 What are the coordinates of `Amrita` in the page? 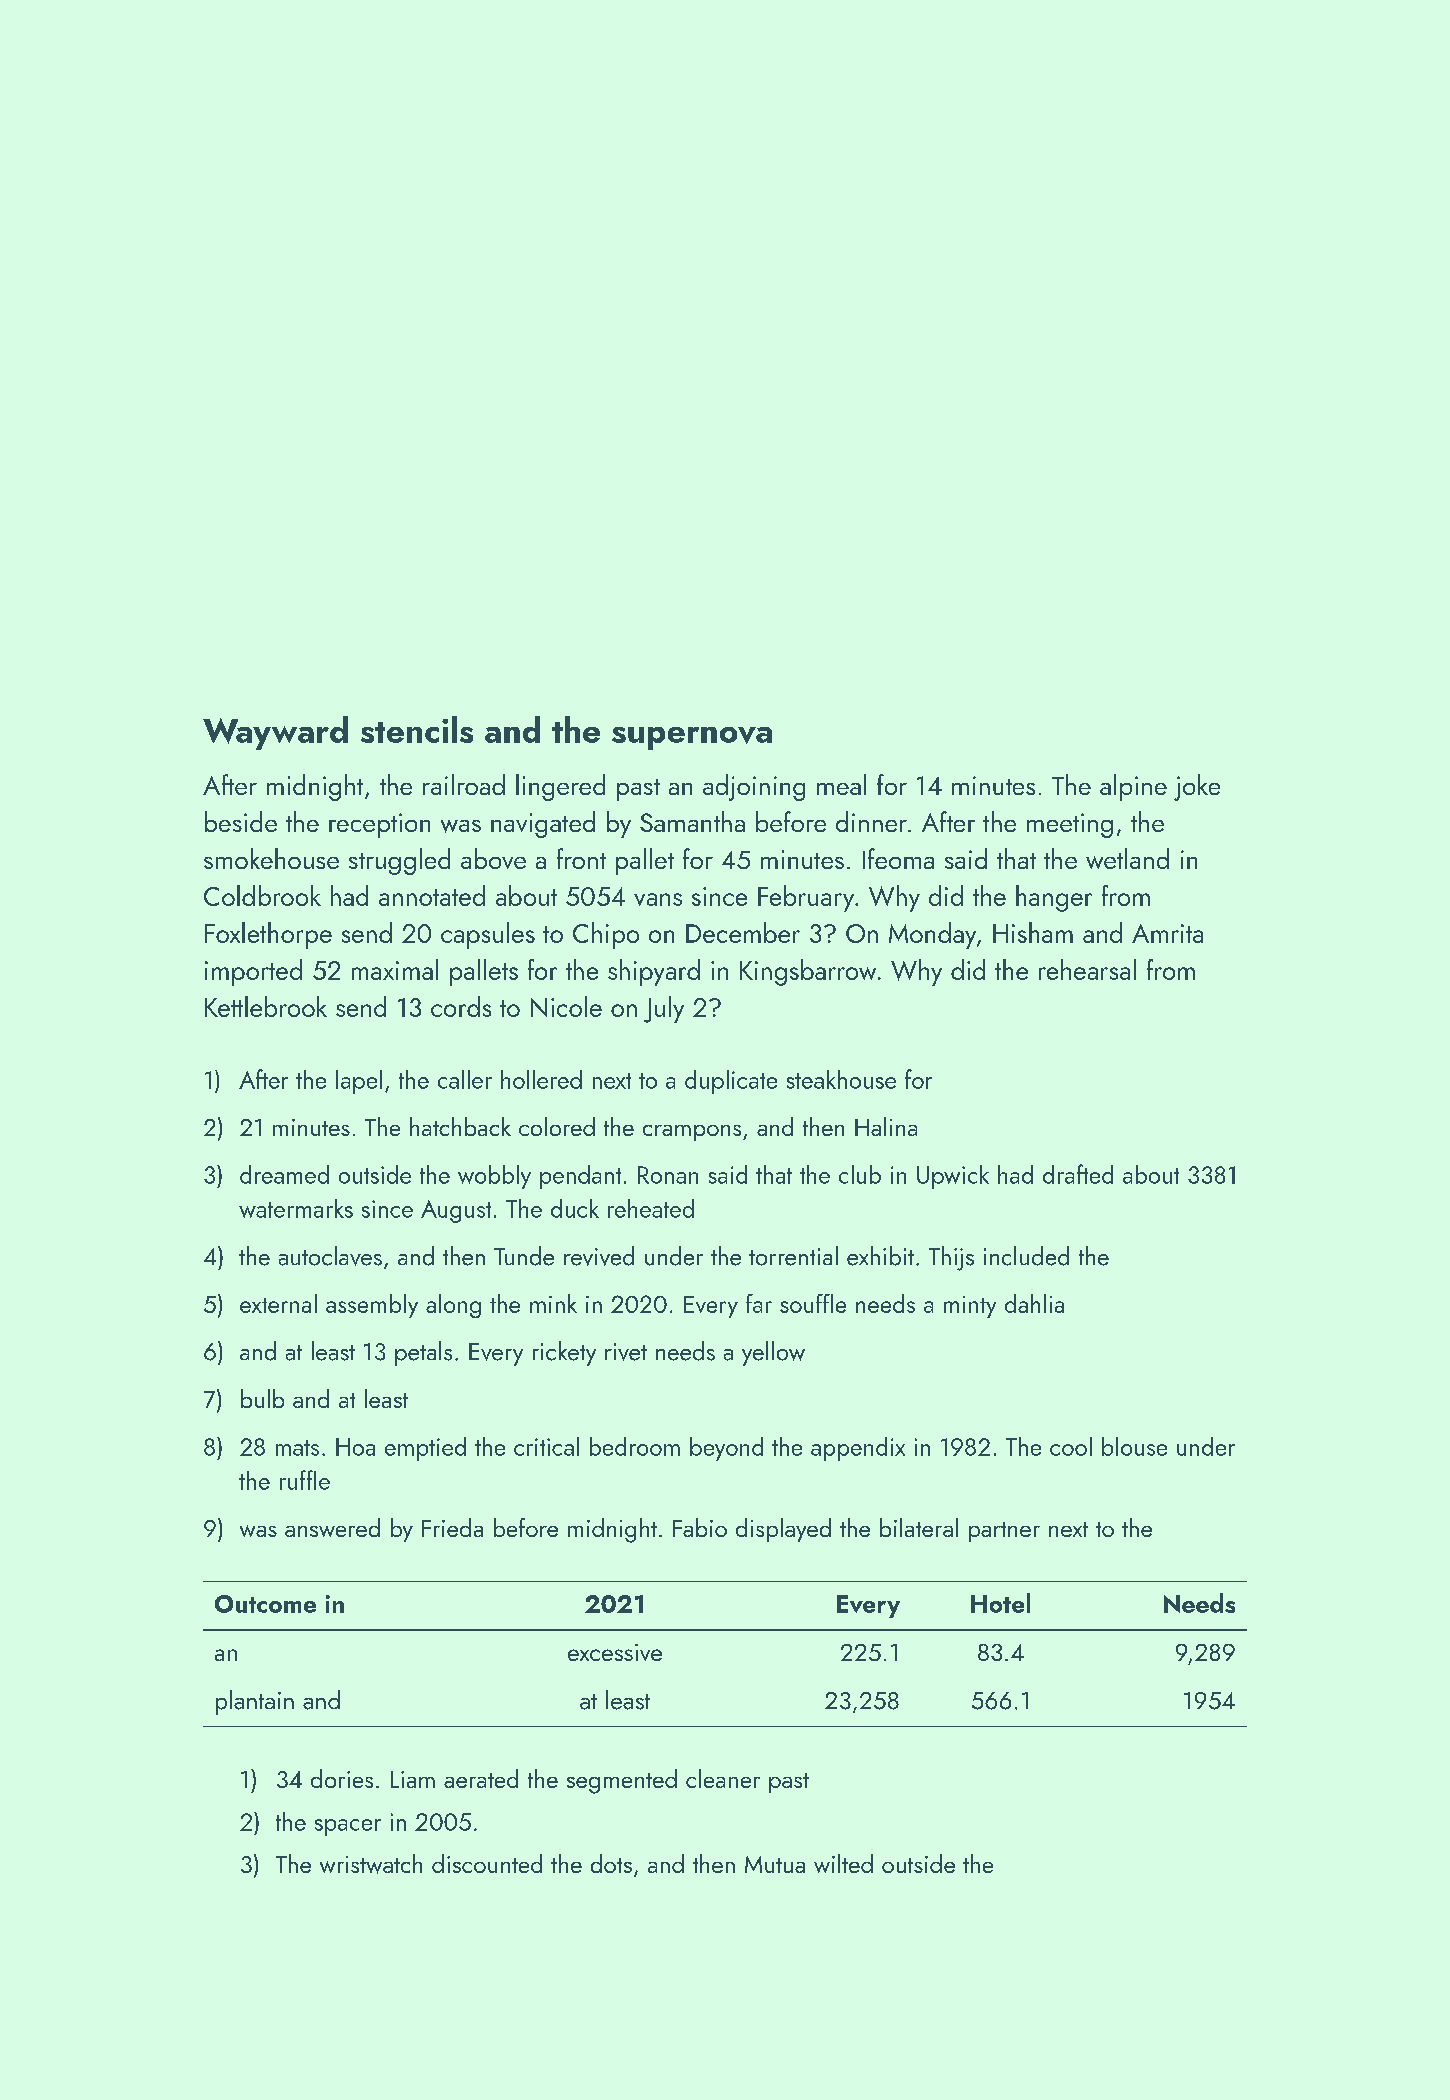 It's located at (1167, 933).
